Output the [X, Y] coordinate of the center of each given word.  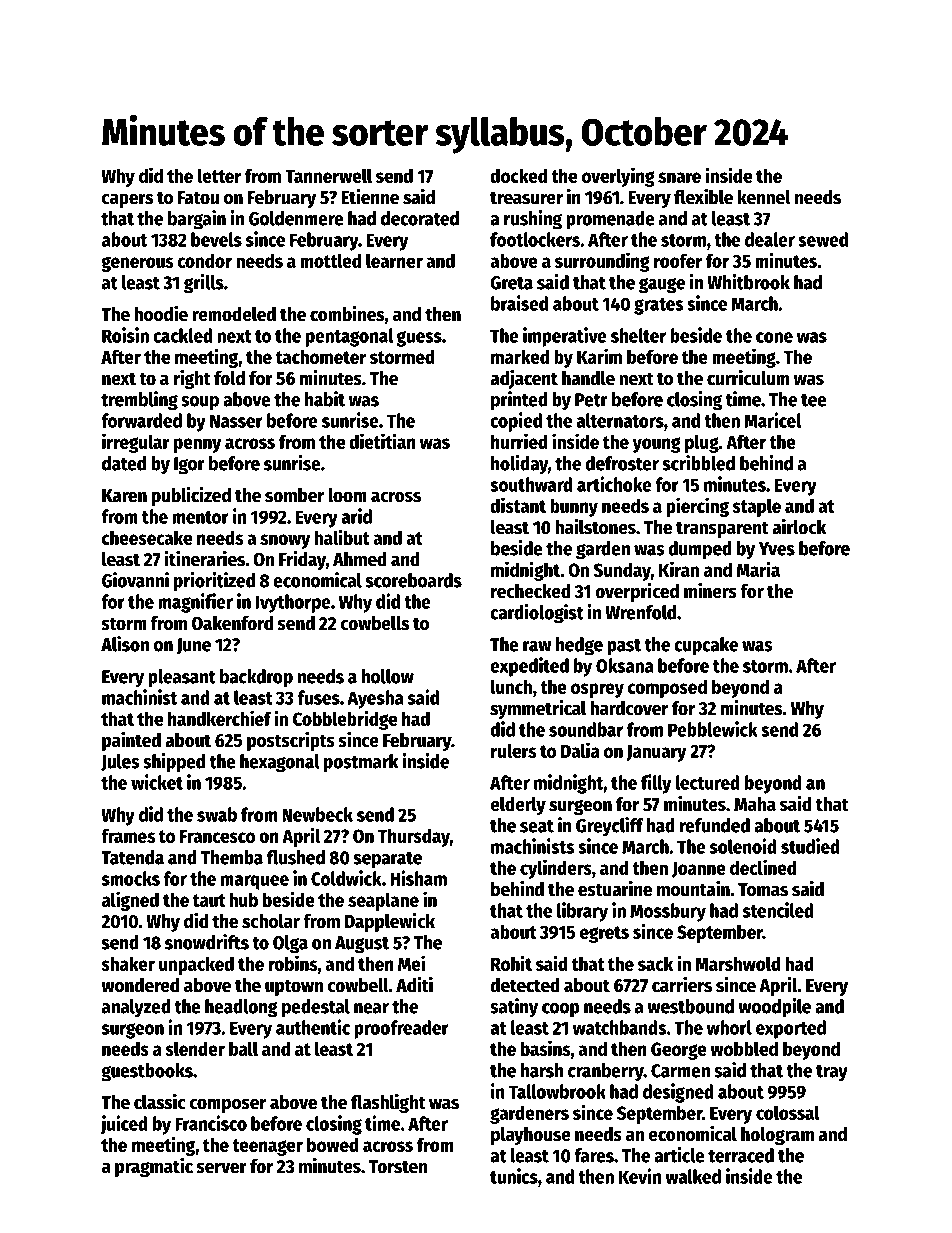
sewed [823, 239]
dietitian [382, 441]
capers [127, 200]
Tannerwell [328, 175]
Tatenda [132, 857]
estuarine [615, 889]
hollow [387, 676]
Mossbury [668, 912]
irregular [136, 443]
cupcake [706, 646]
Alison [125, 644]
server [221, 1168]
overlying [618, 177]
